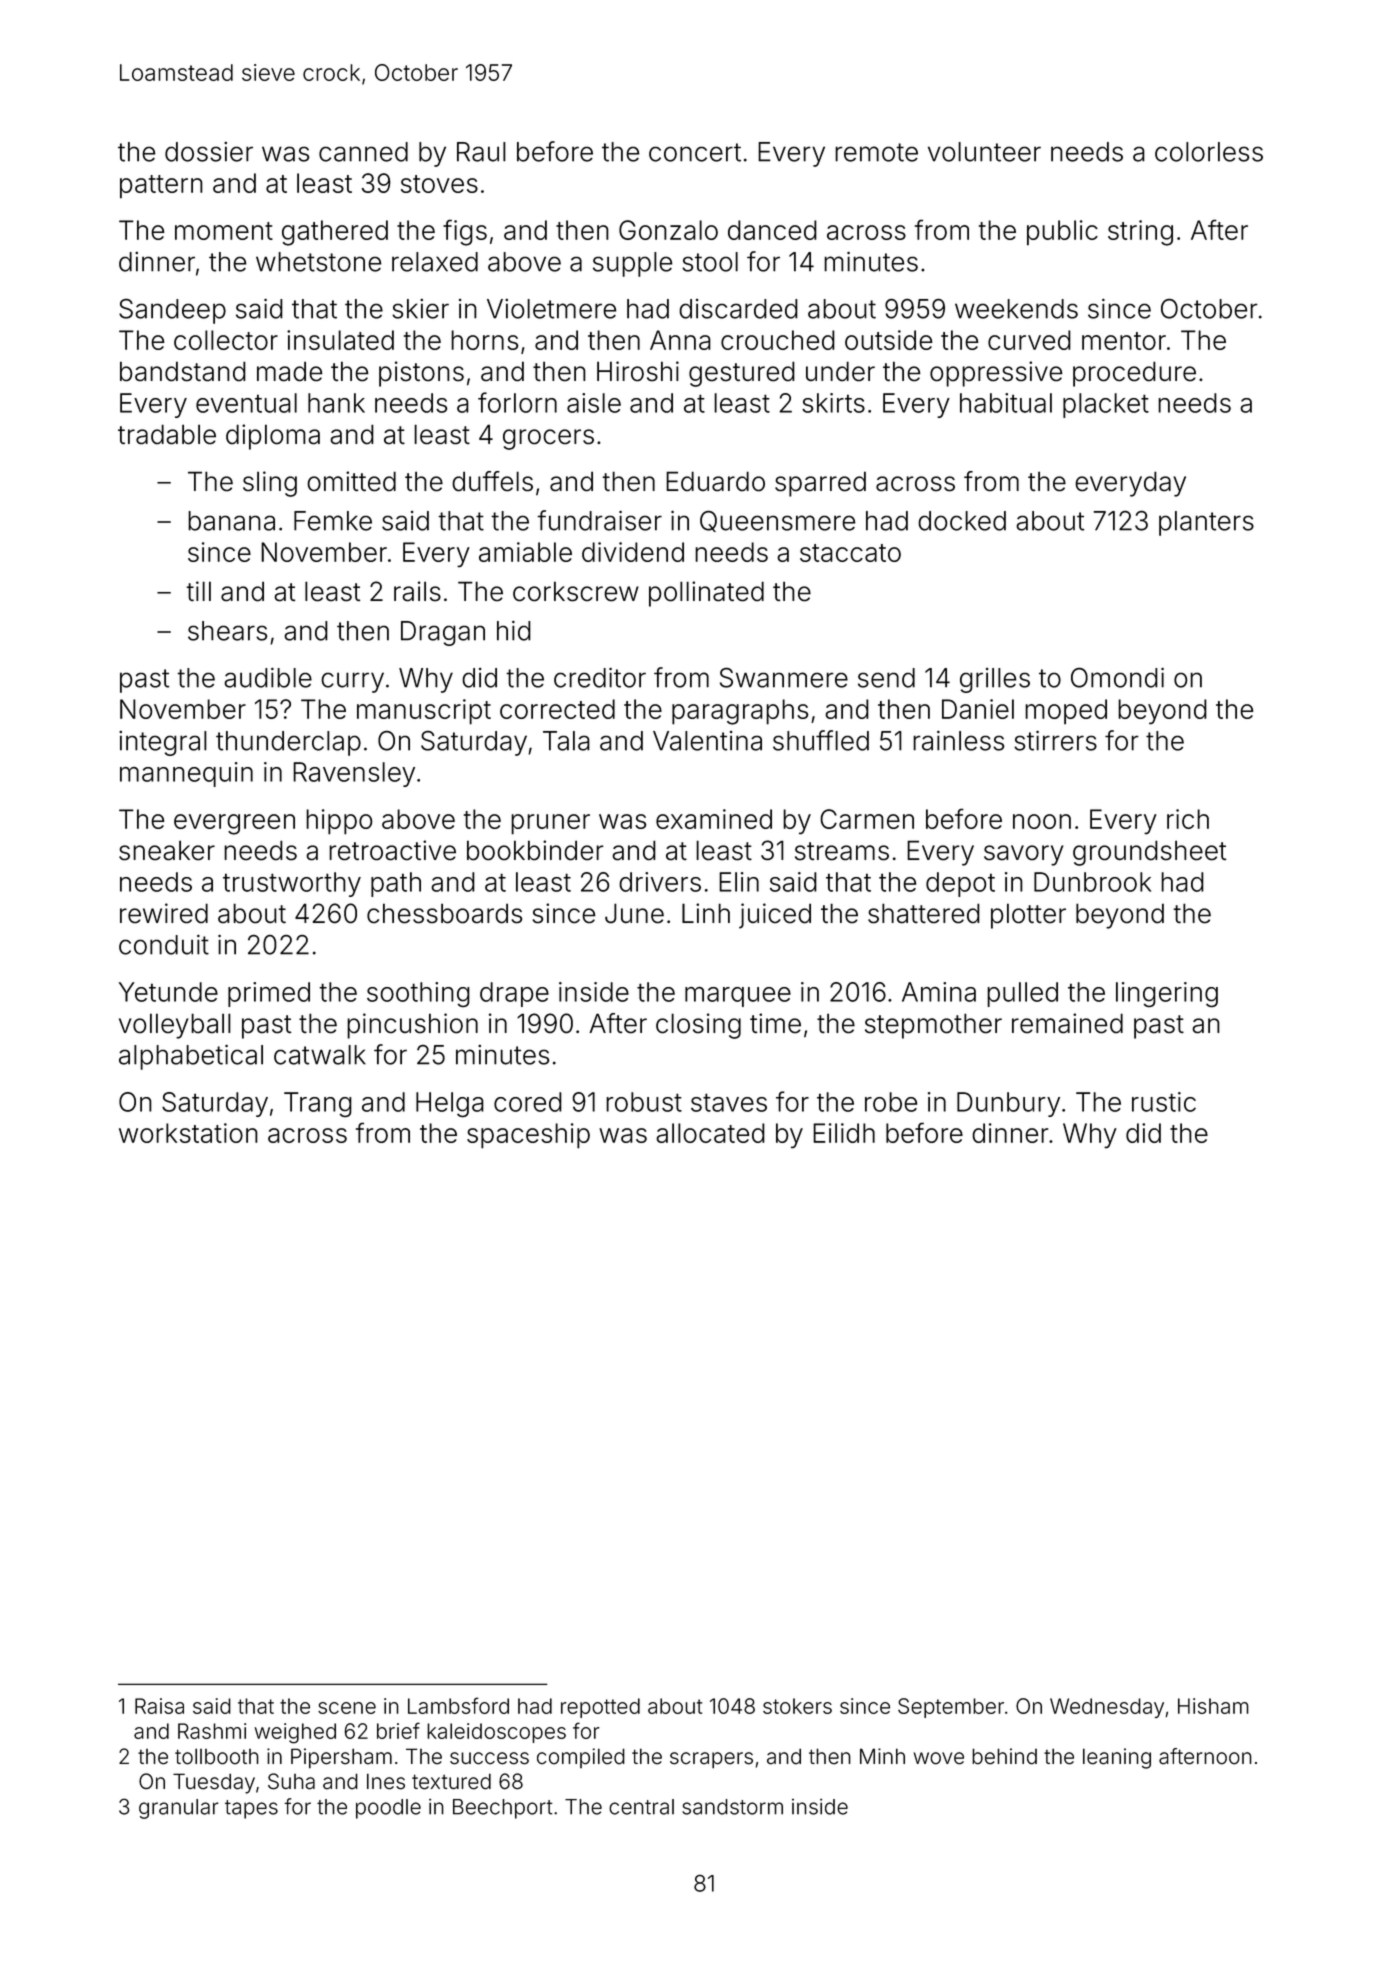  I want to click on Ravensley, so click(354, 774).
